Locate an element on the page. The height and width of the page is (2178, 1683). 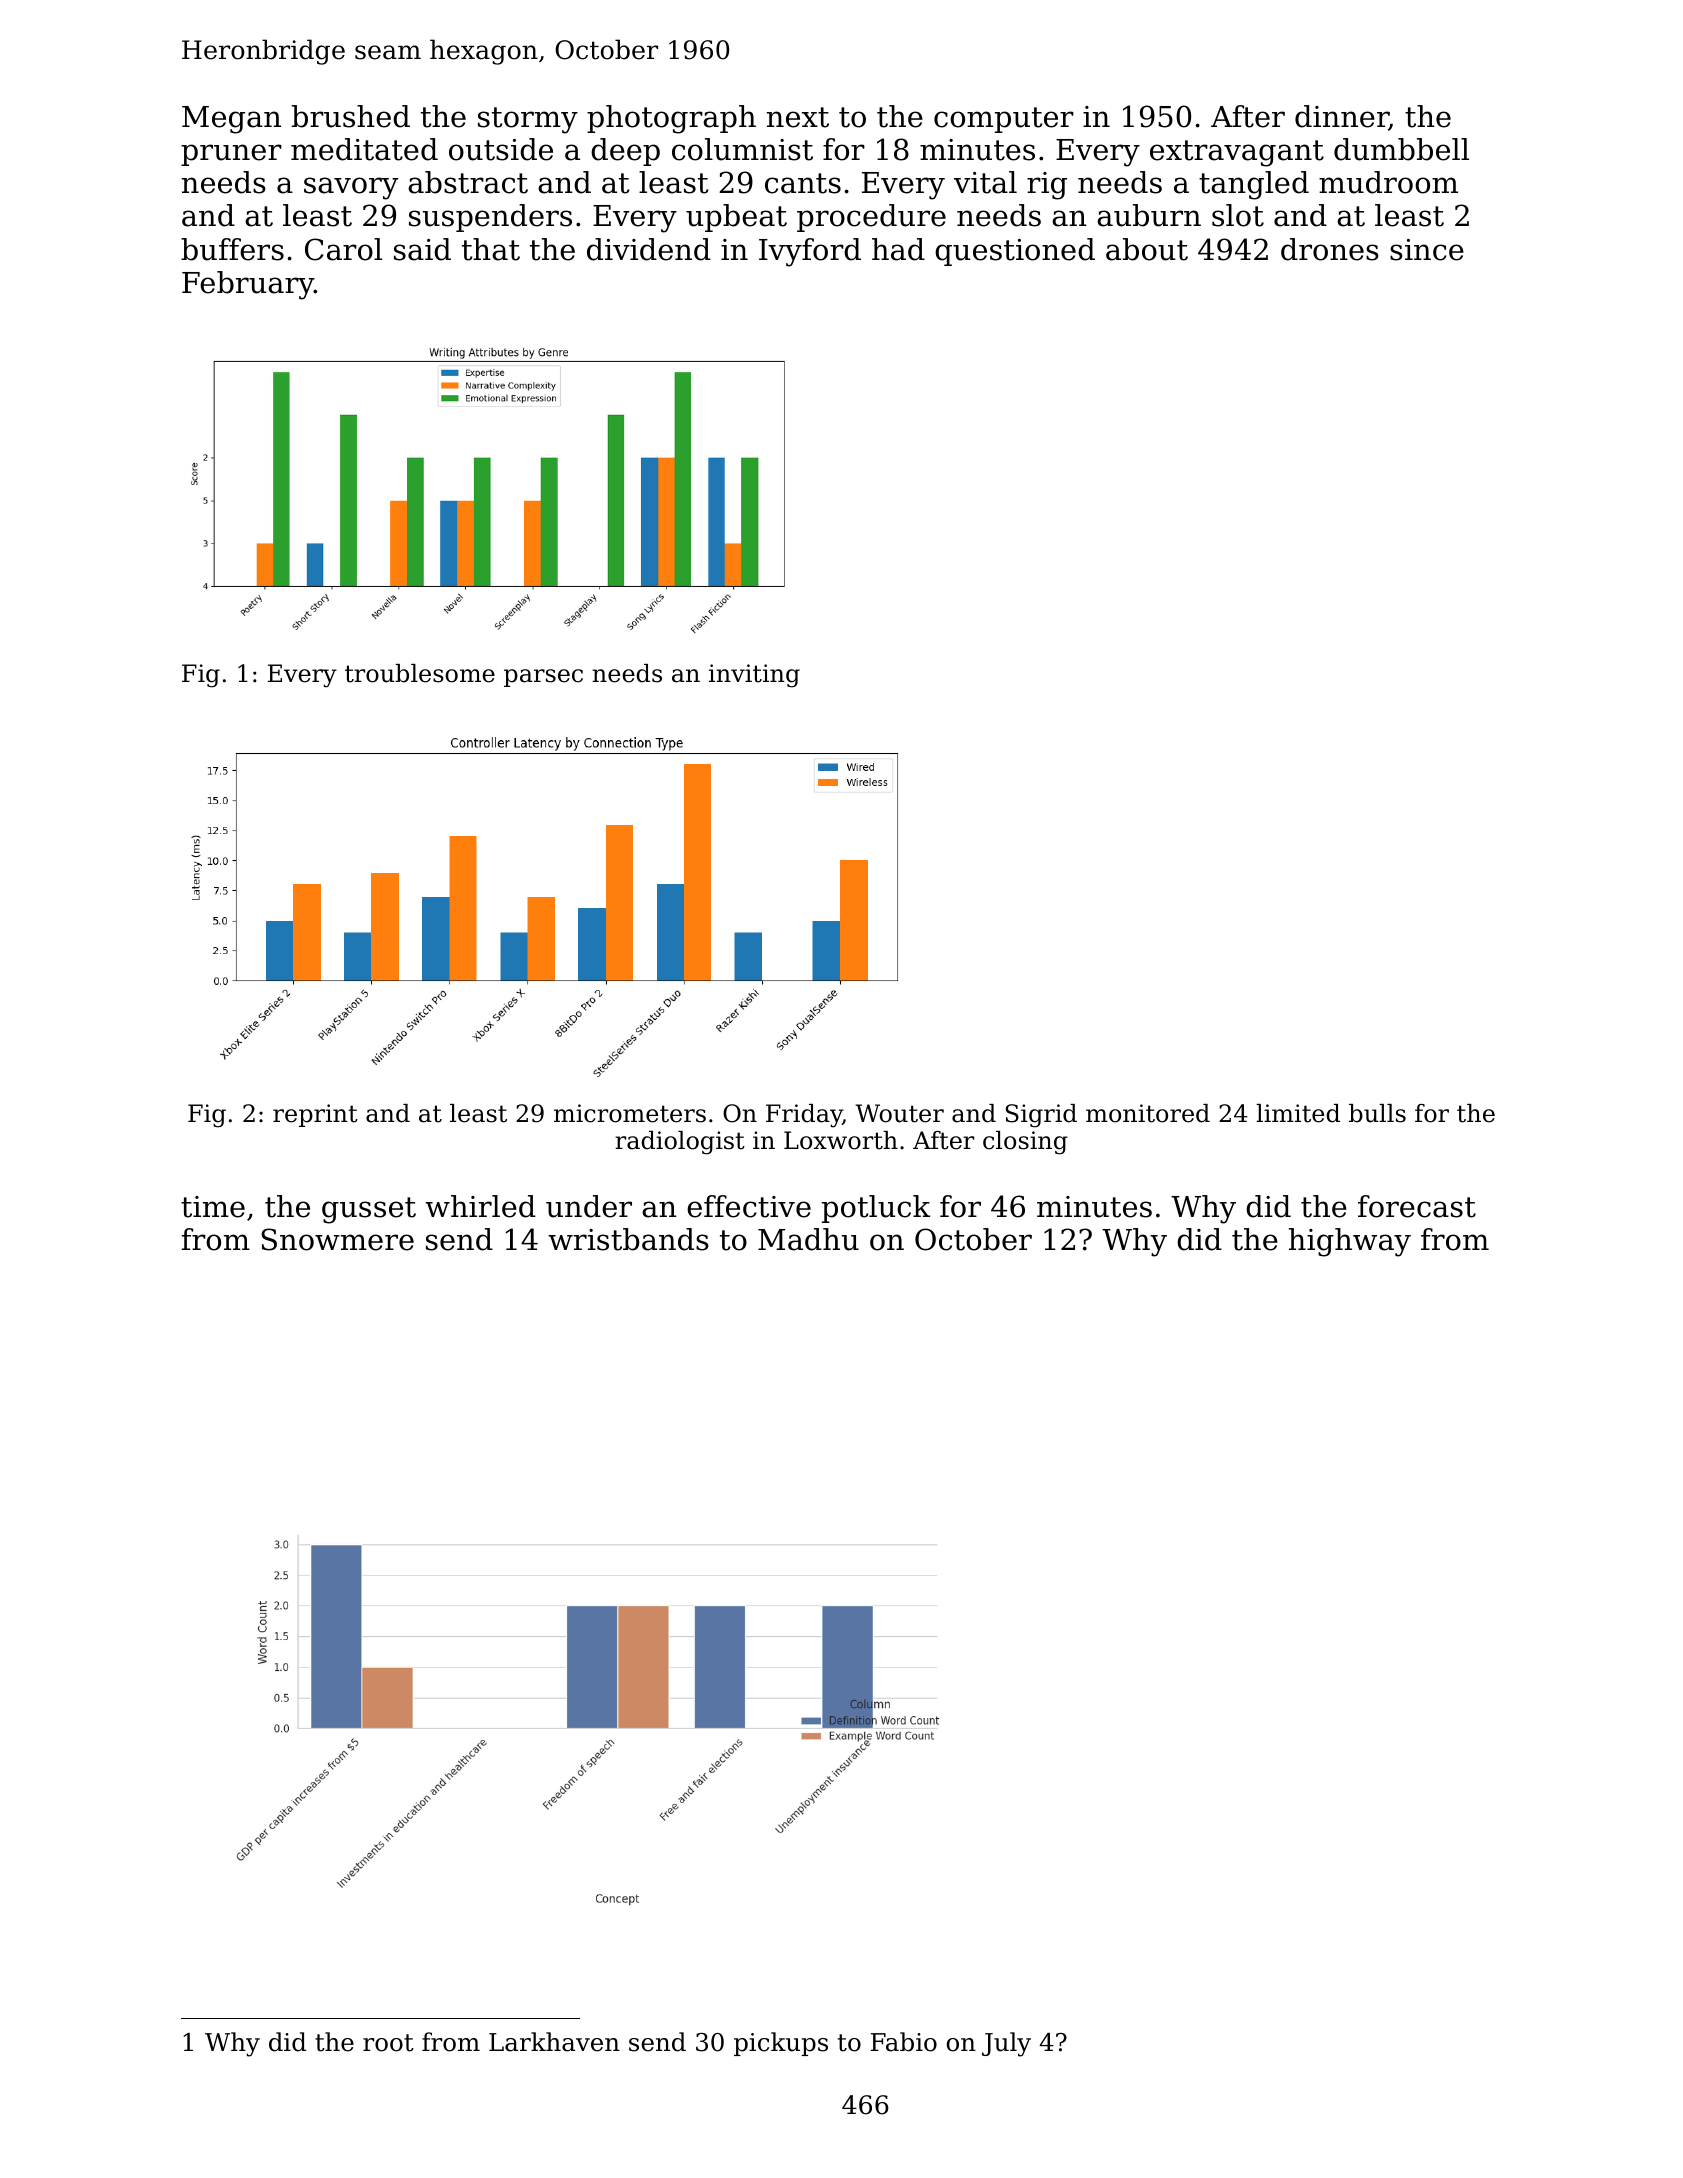
had is located at coordinates (898, 249).
